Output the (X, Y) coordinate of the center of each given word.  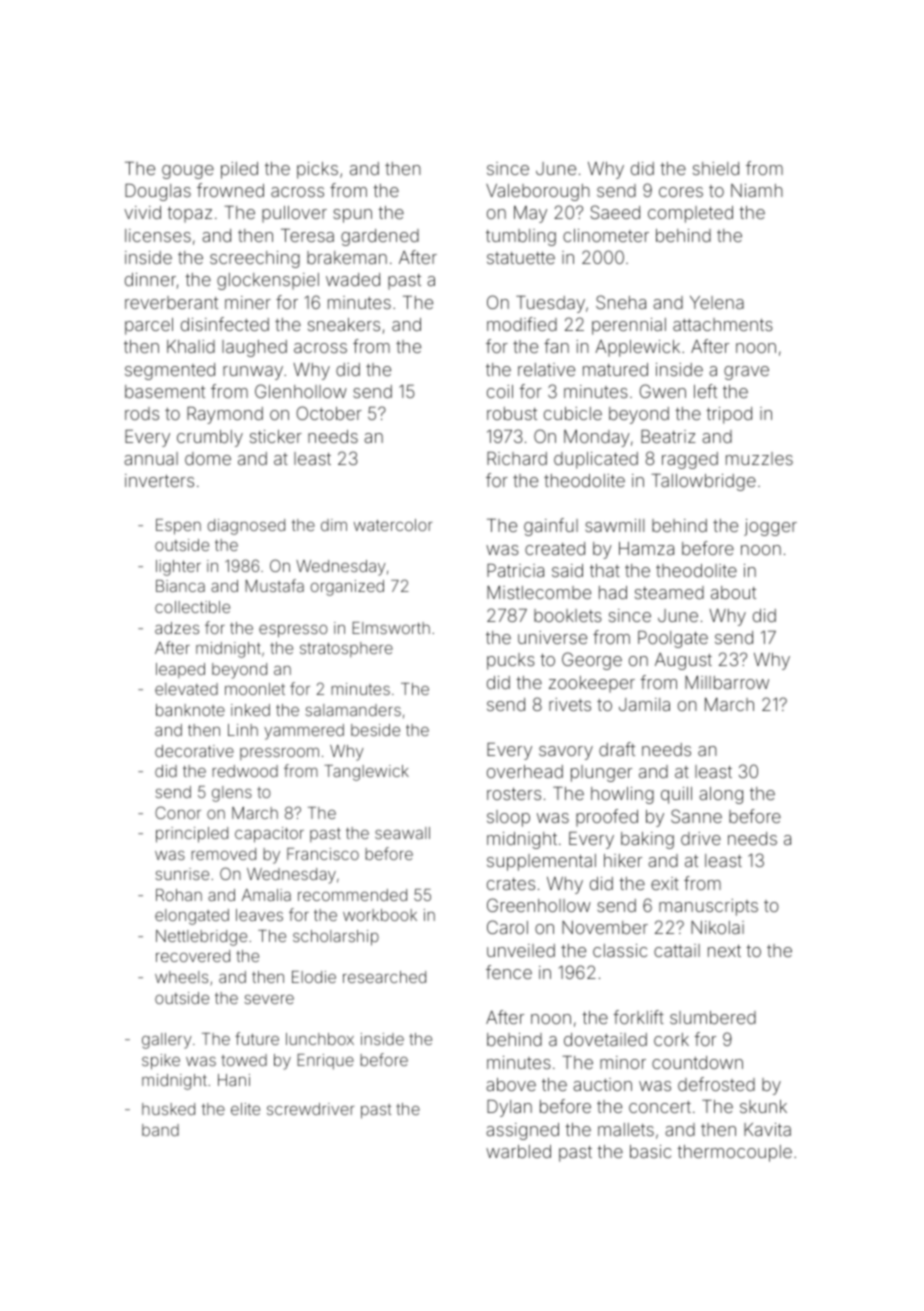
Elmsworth (391, 628)
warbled (518, 1151)
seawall (402, 833)
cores (681, 192)
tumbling (521, 237)
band (160, 1130)
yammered (304, 732)
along (721, 795)
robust (512, 413)
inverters (159, 480)
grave (746, 373)
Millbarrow (727, 682)
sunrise (182, 874)
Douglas (158, 192)
